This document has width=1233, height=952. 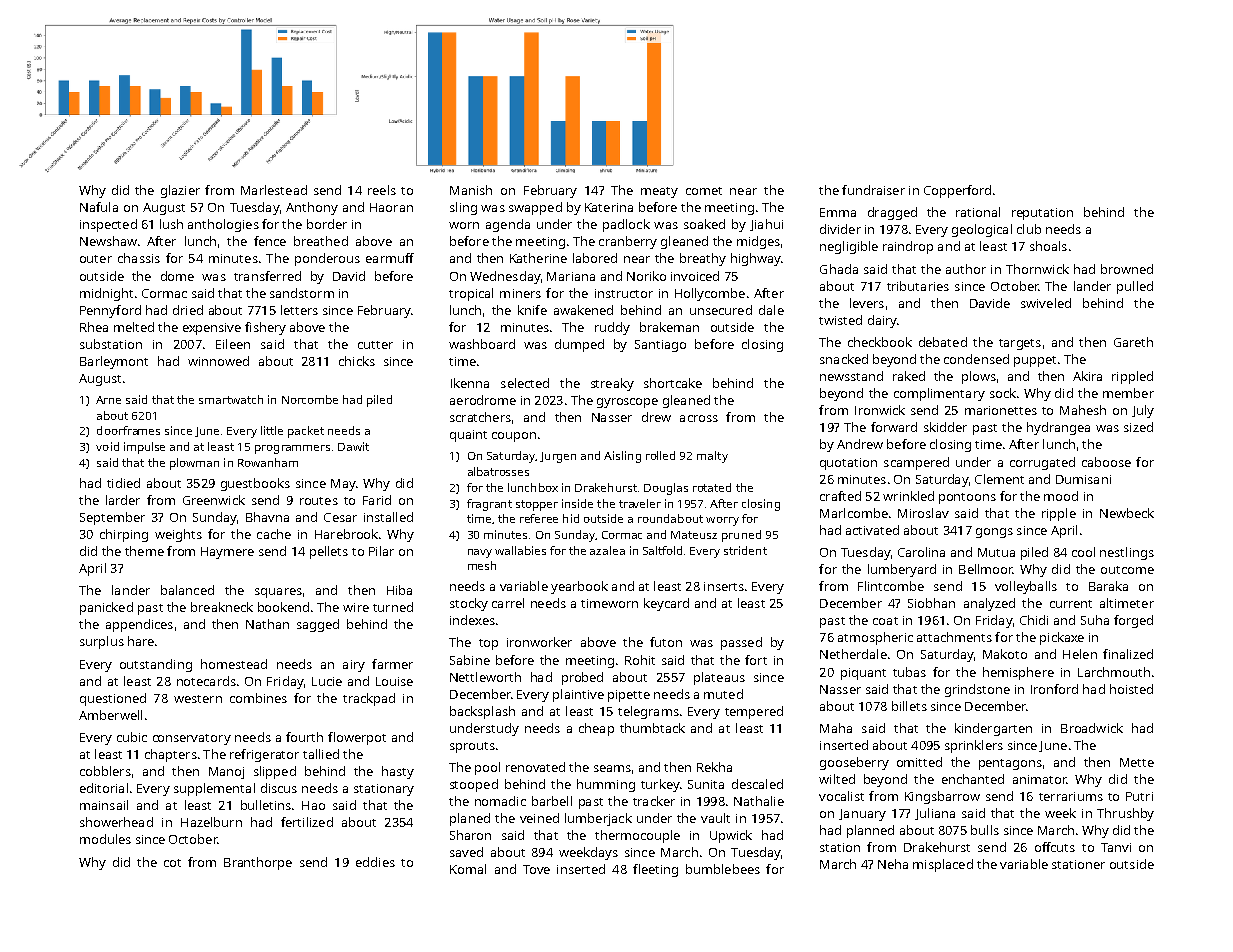 I want to click on comet, so click(x=704, y=191).
